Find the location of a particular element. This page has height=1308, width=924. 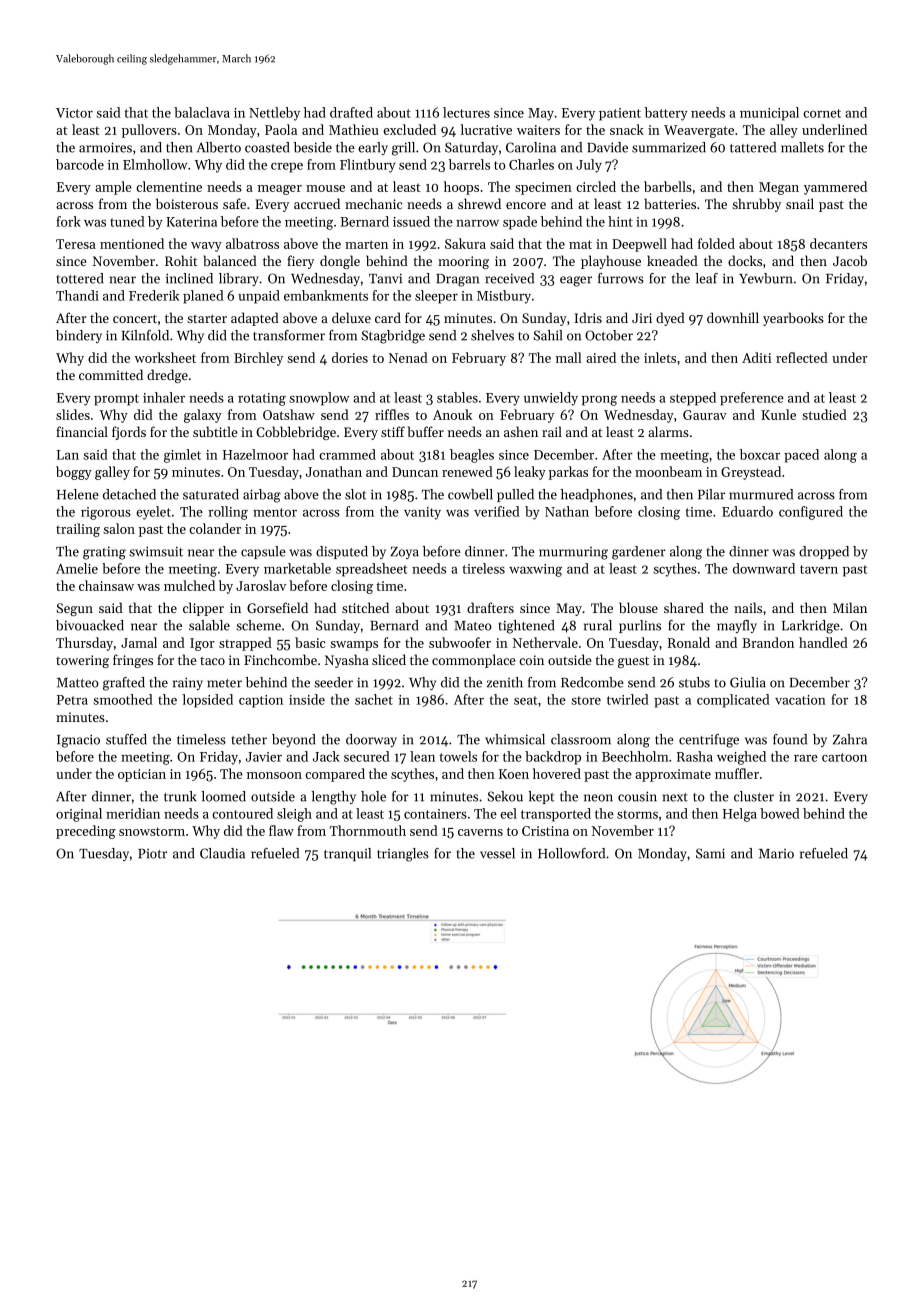

bindery is located at coordinates (79, 336).
